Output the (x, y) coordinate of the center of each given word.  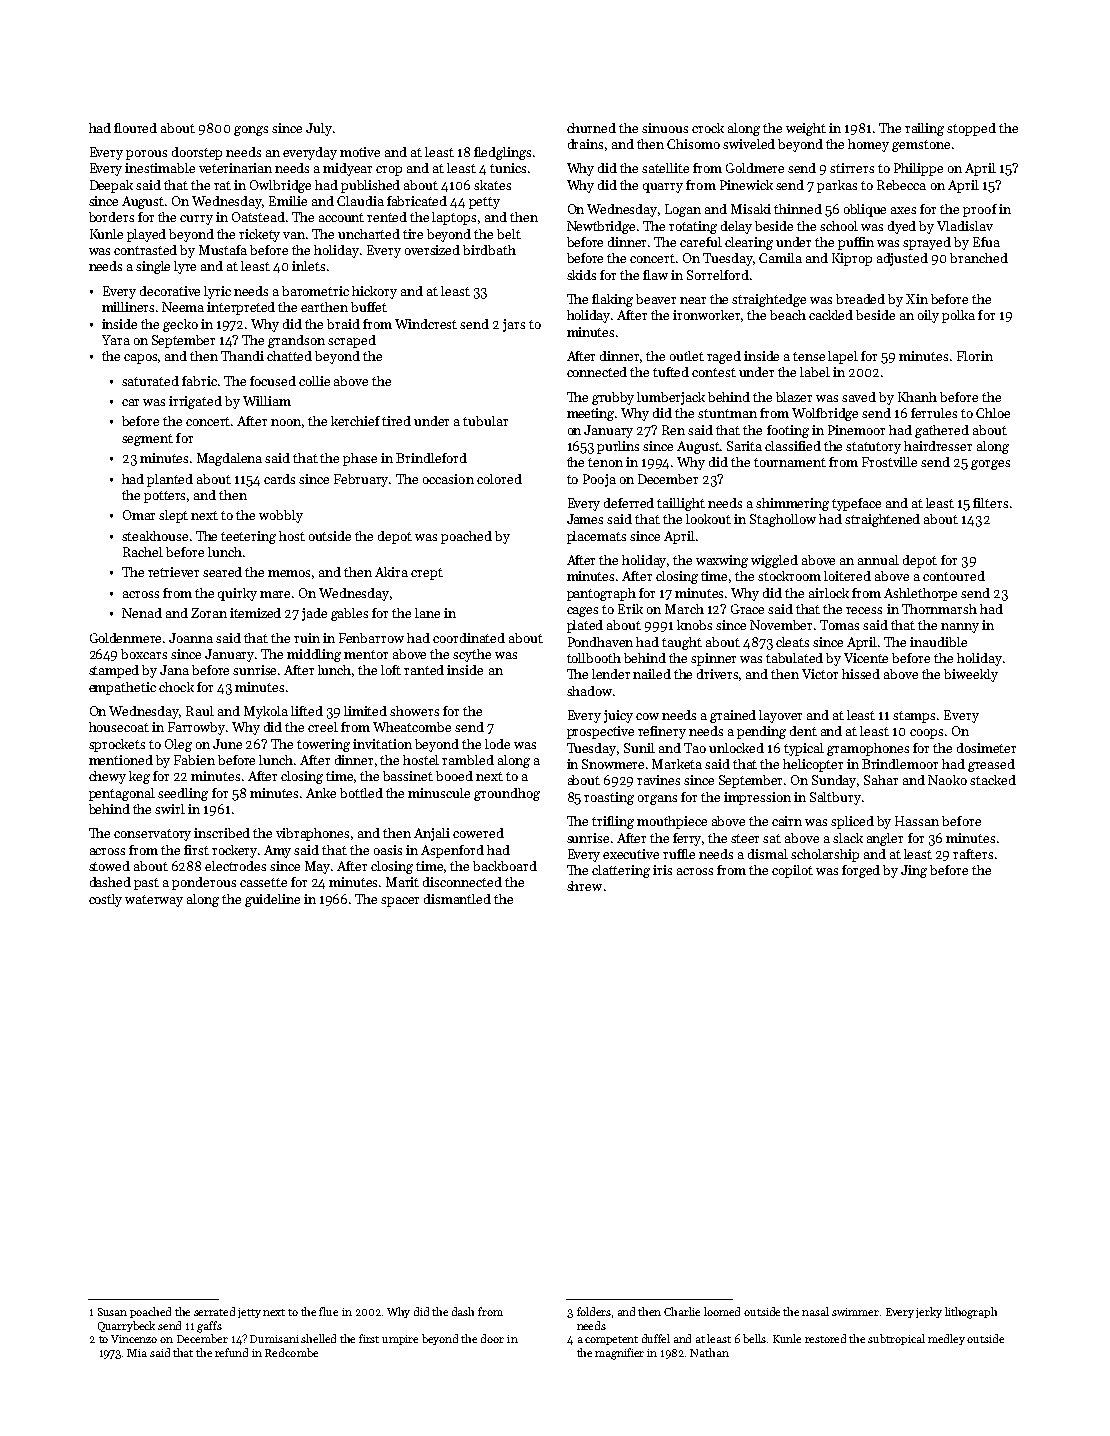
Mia (137, 1353)
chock (176, 687)
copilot (792, 871)
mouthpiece (672, 822)
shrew (584, 886)
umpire (400, 1340)
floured (135, 128)
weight (806, 129)
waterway (154, 901)
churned (591, 128)
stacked (993, 780)
